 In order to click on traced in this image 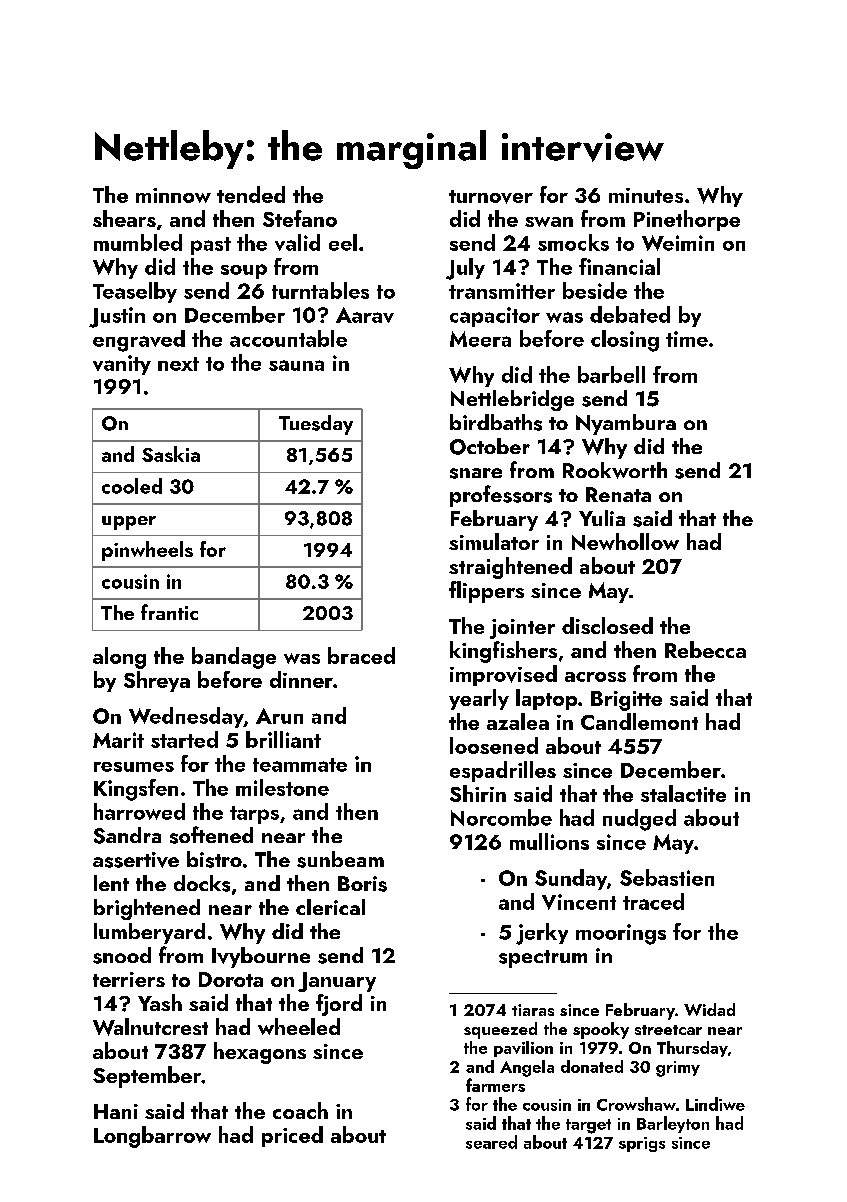, I will do `click(653, 901)`.
